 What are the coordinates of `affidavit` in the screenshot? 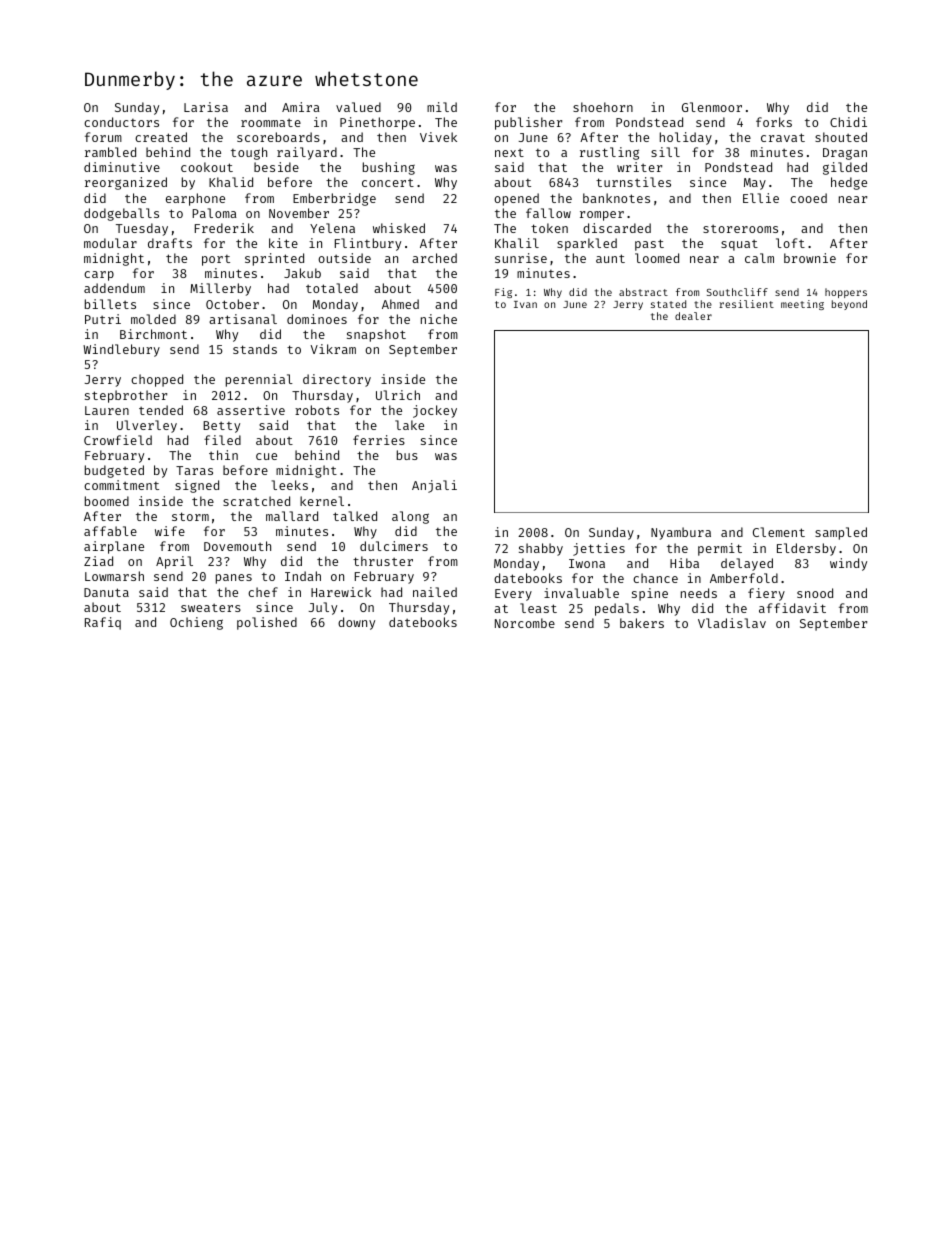 It's located at (792, 608).
